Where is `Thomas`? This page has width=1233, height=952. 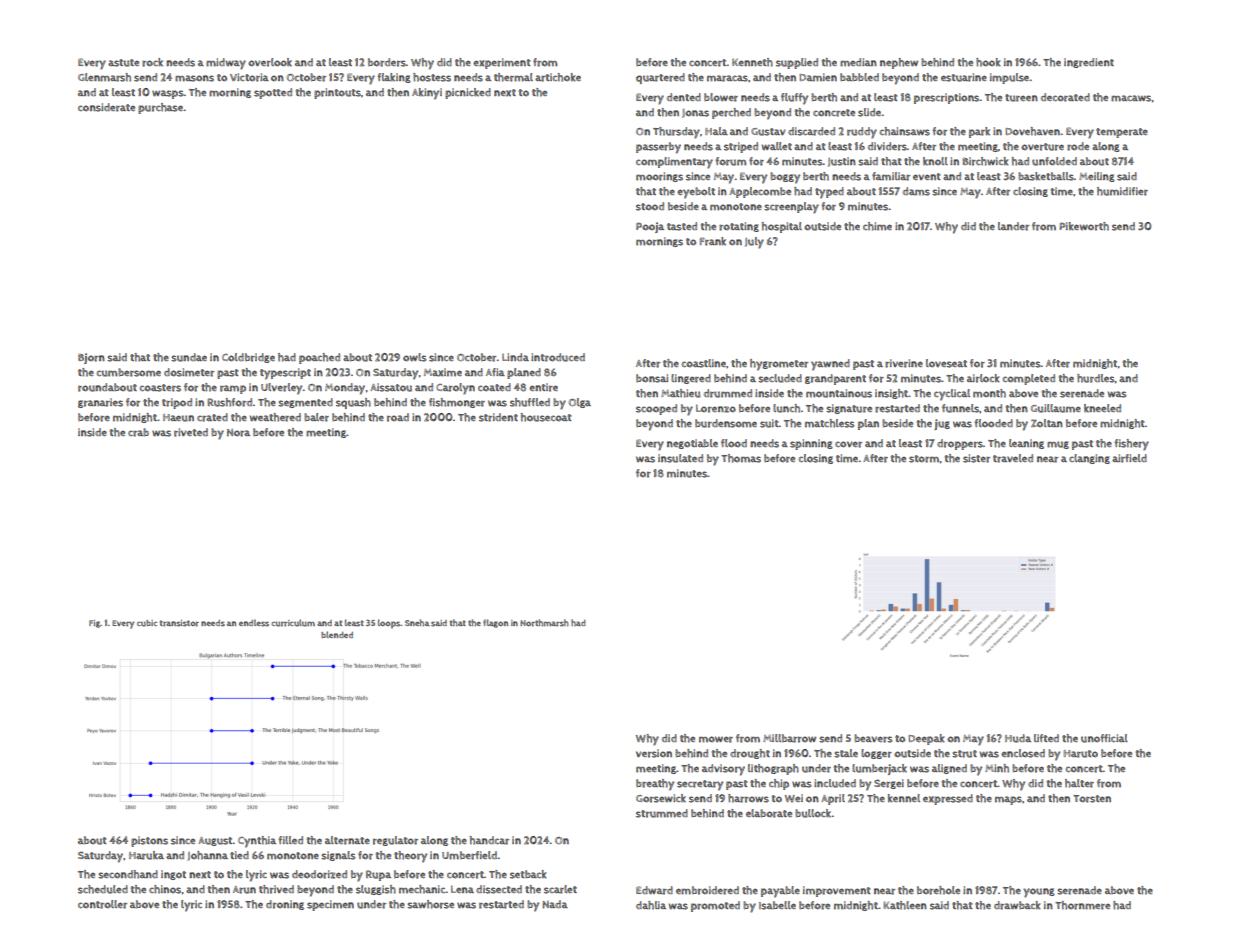
Thomas is located at coordinates (741, 458).
